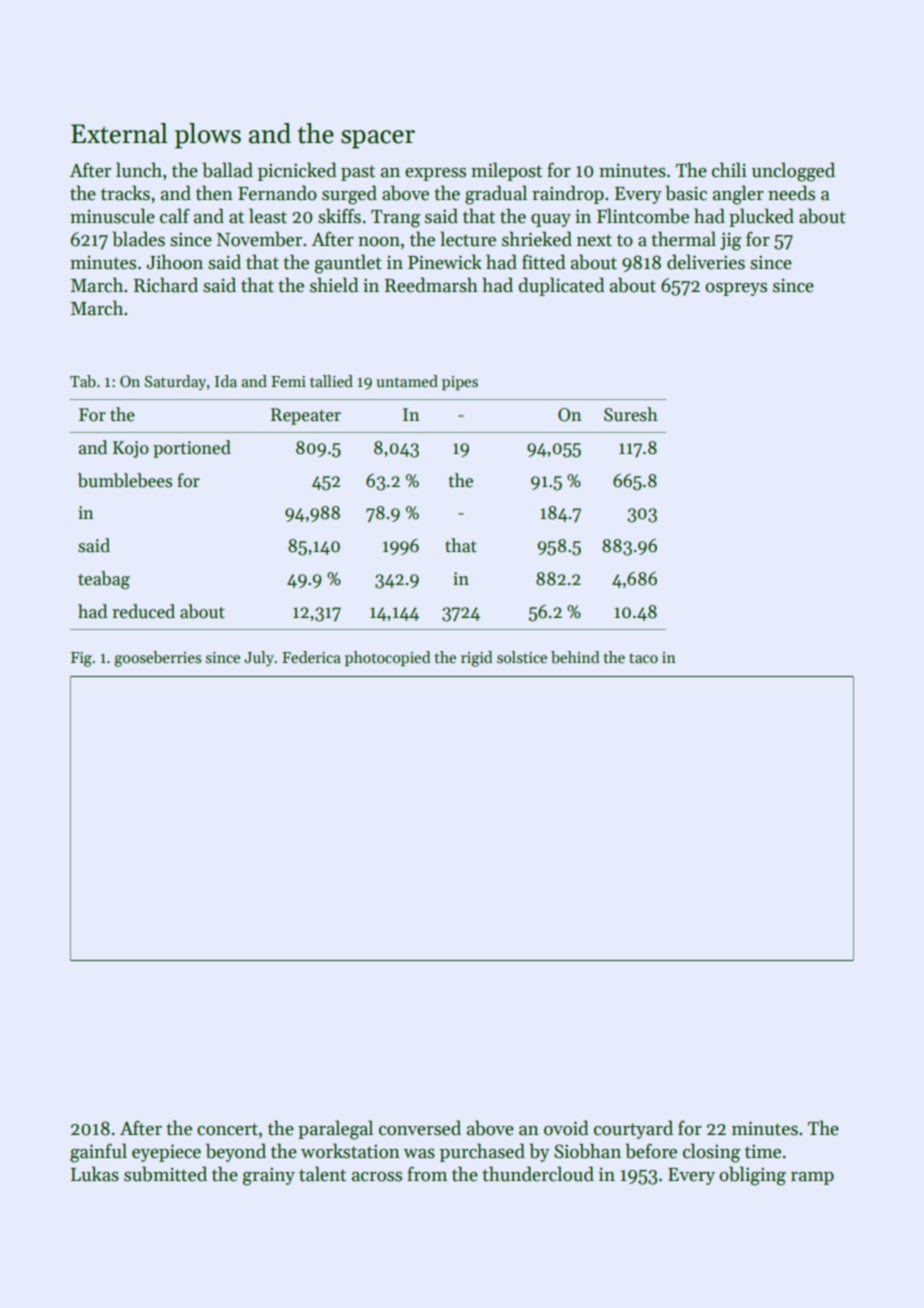  I want to click on chili, so click(729, 170).
